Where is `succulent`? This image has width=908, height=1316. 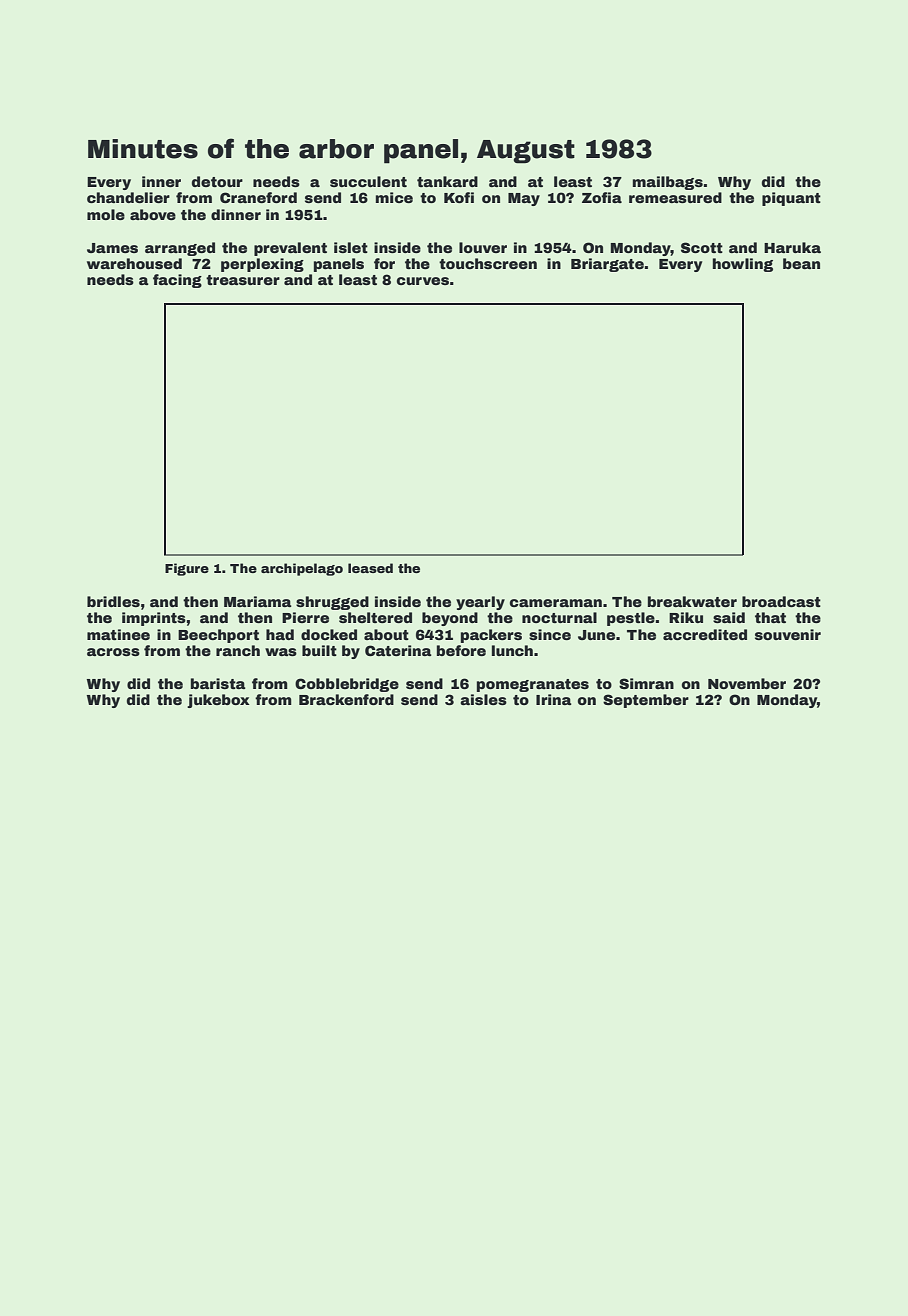 succulent is located at coordinates (368, 181).
